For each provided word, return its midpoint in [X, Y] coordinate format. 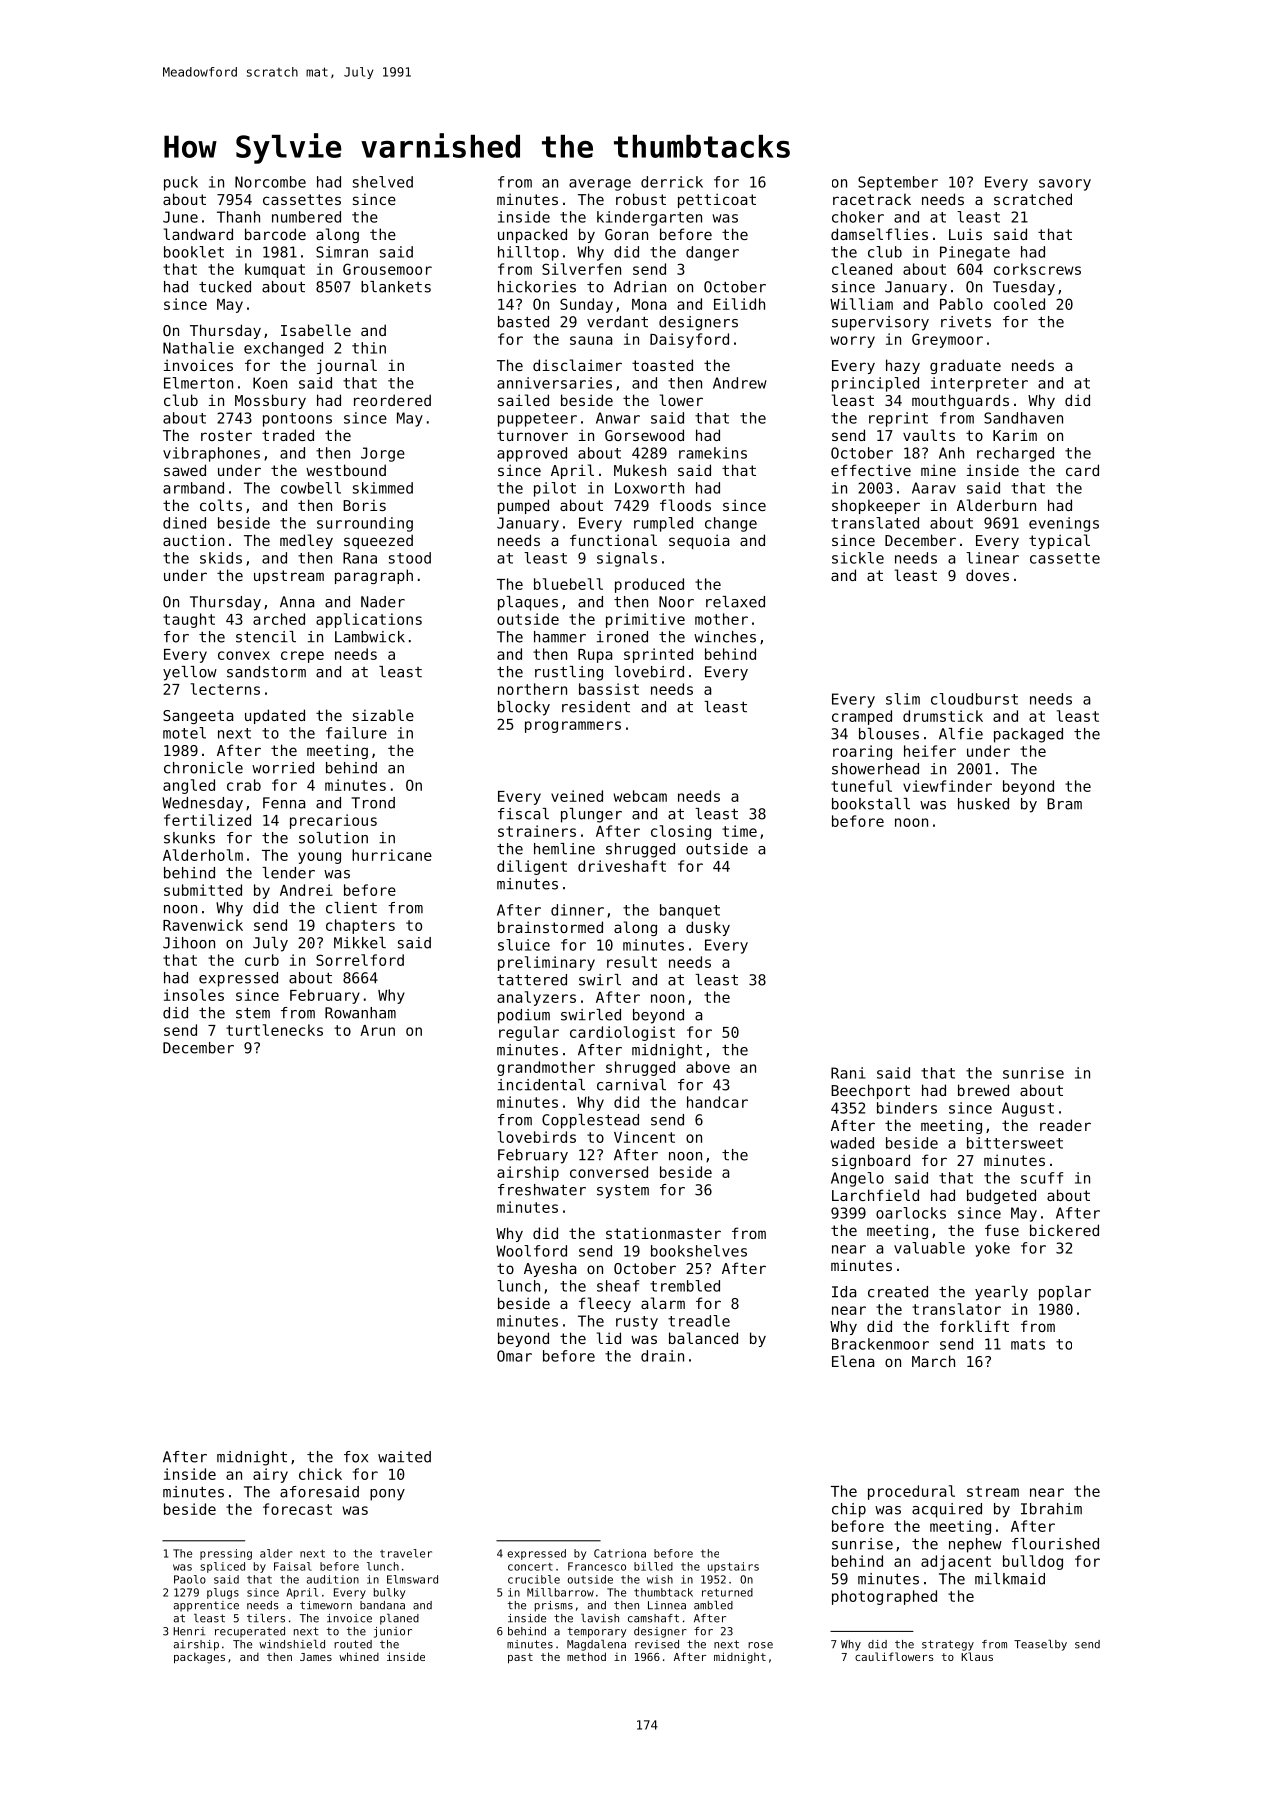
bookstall [871, 804]
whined [359, 1656]
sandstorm [266, 672]
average [600, 185]
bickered [1064, 1230]
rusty [637, 1323]
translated [875, 523]
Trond [373, 803]
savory [1065, 185]
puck [181, 183]
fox [356, 1457]
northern [532, 689]
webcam [640, 796]
